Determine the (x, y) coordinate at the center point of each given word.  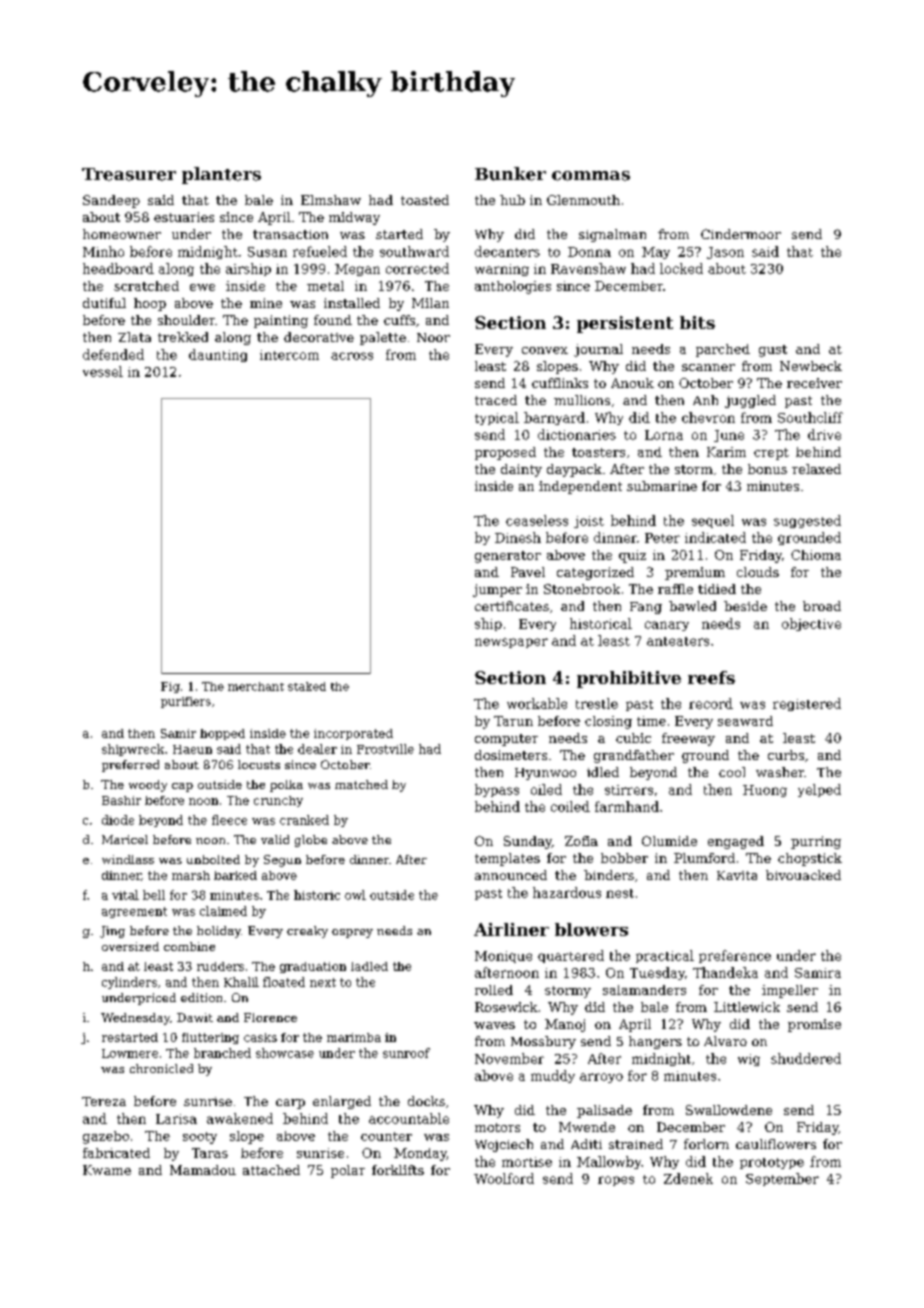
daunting (218, 355)
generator (508, 557)
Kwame (107, 1170)
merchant (256, 686)
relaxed (816, 469)
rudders (220, 966)
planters (221, 175)
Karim (726, 452)
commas (591, 176)
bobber (624, 858)
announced (511, 875)
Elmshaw (331, 200)
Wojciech (504, 1145)
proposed (505, 453)
